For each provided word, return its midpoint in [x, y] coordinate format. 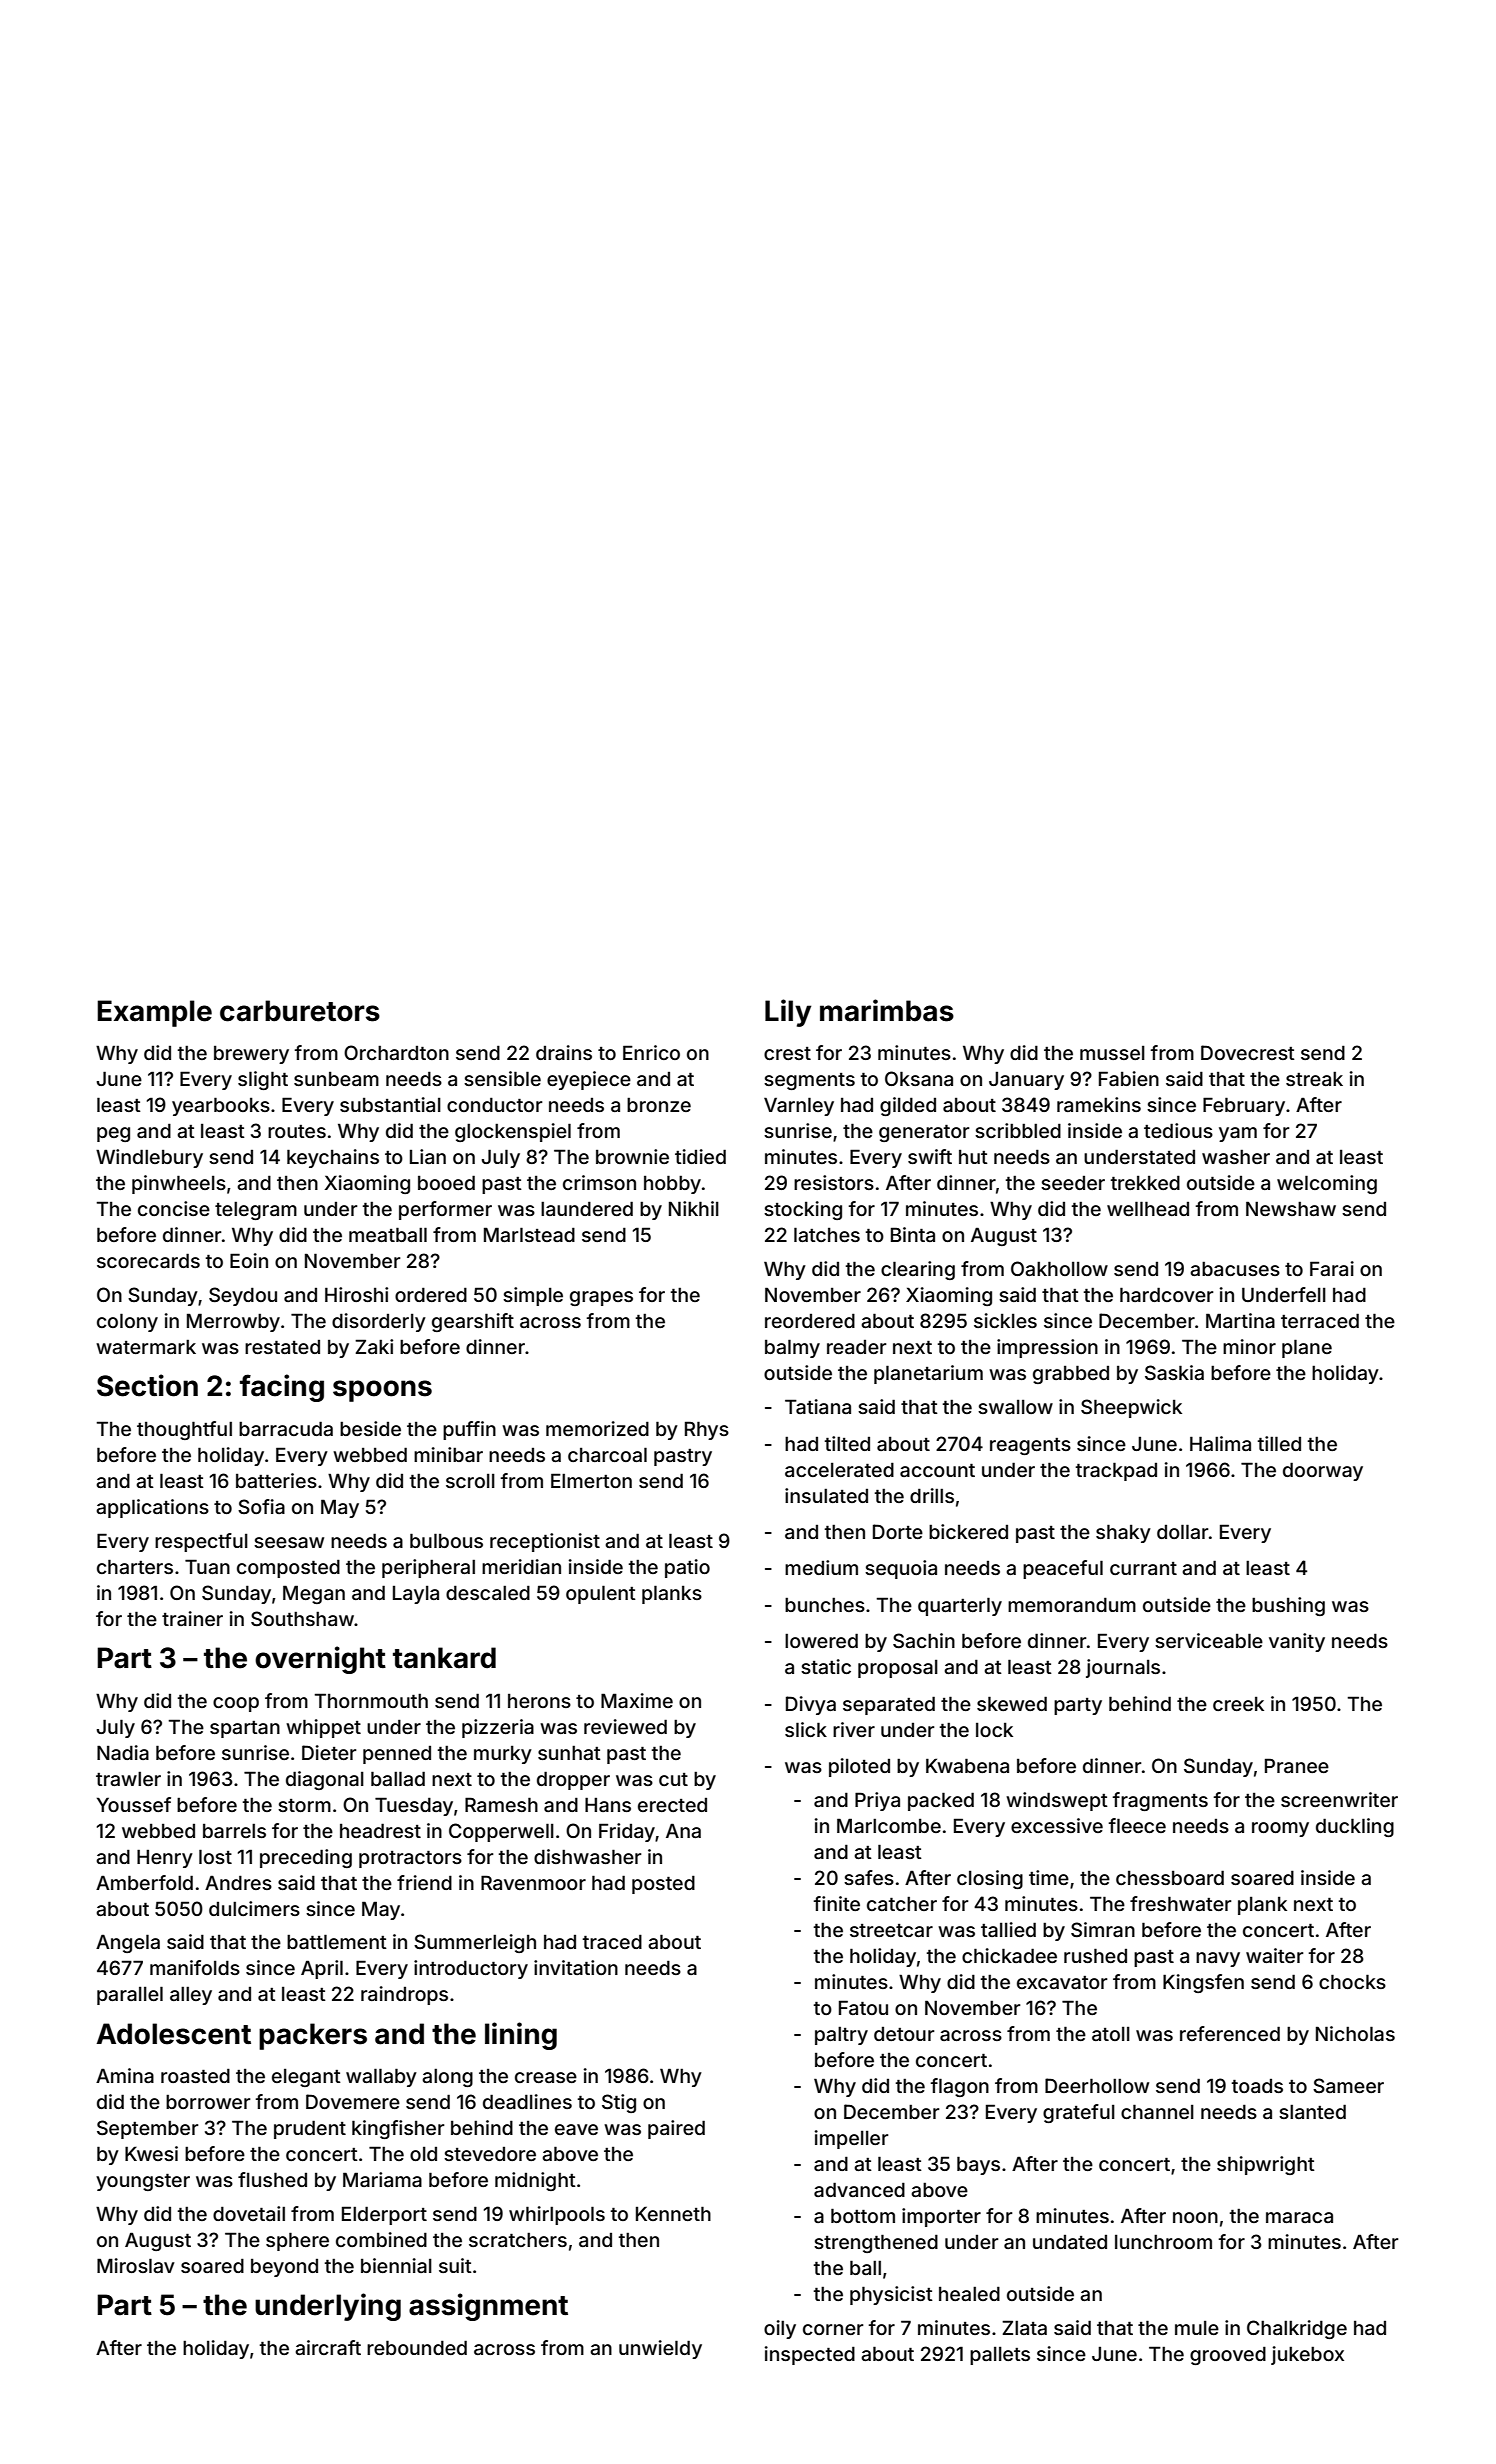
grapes [601, 1298]
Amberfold [144, 1882]
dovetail [249, 2213]
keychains [333, 1158]
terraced [1320, 1320]
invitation [576, 1967]
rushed [1095, 1955]
